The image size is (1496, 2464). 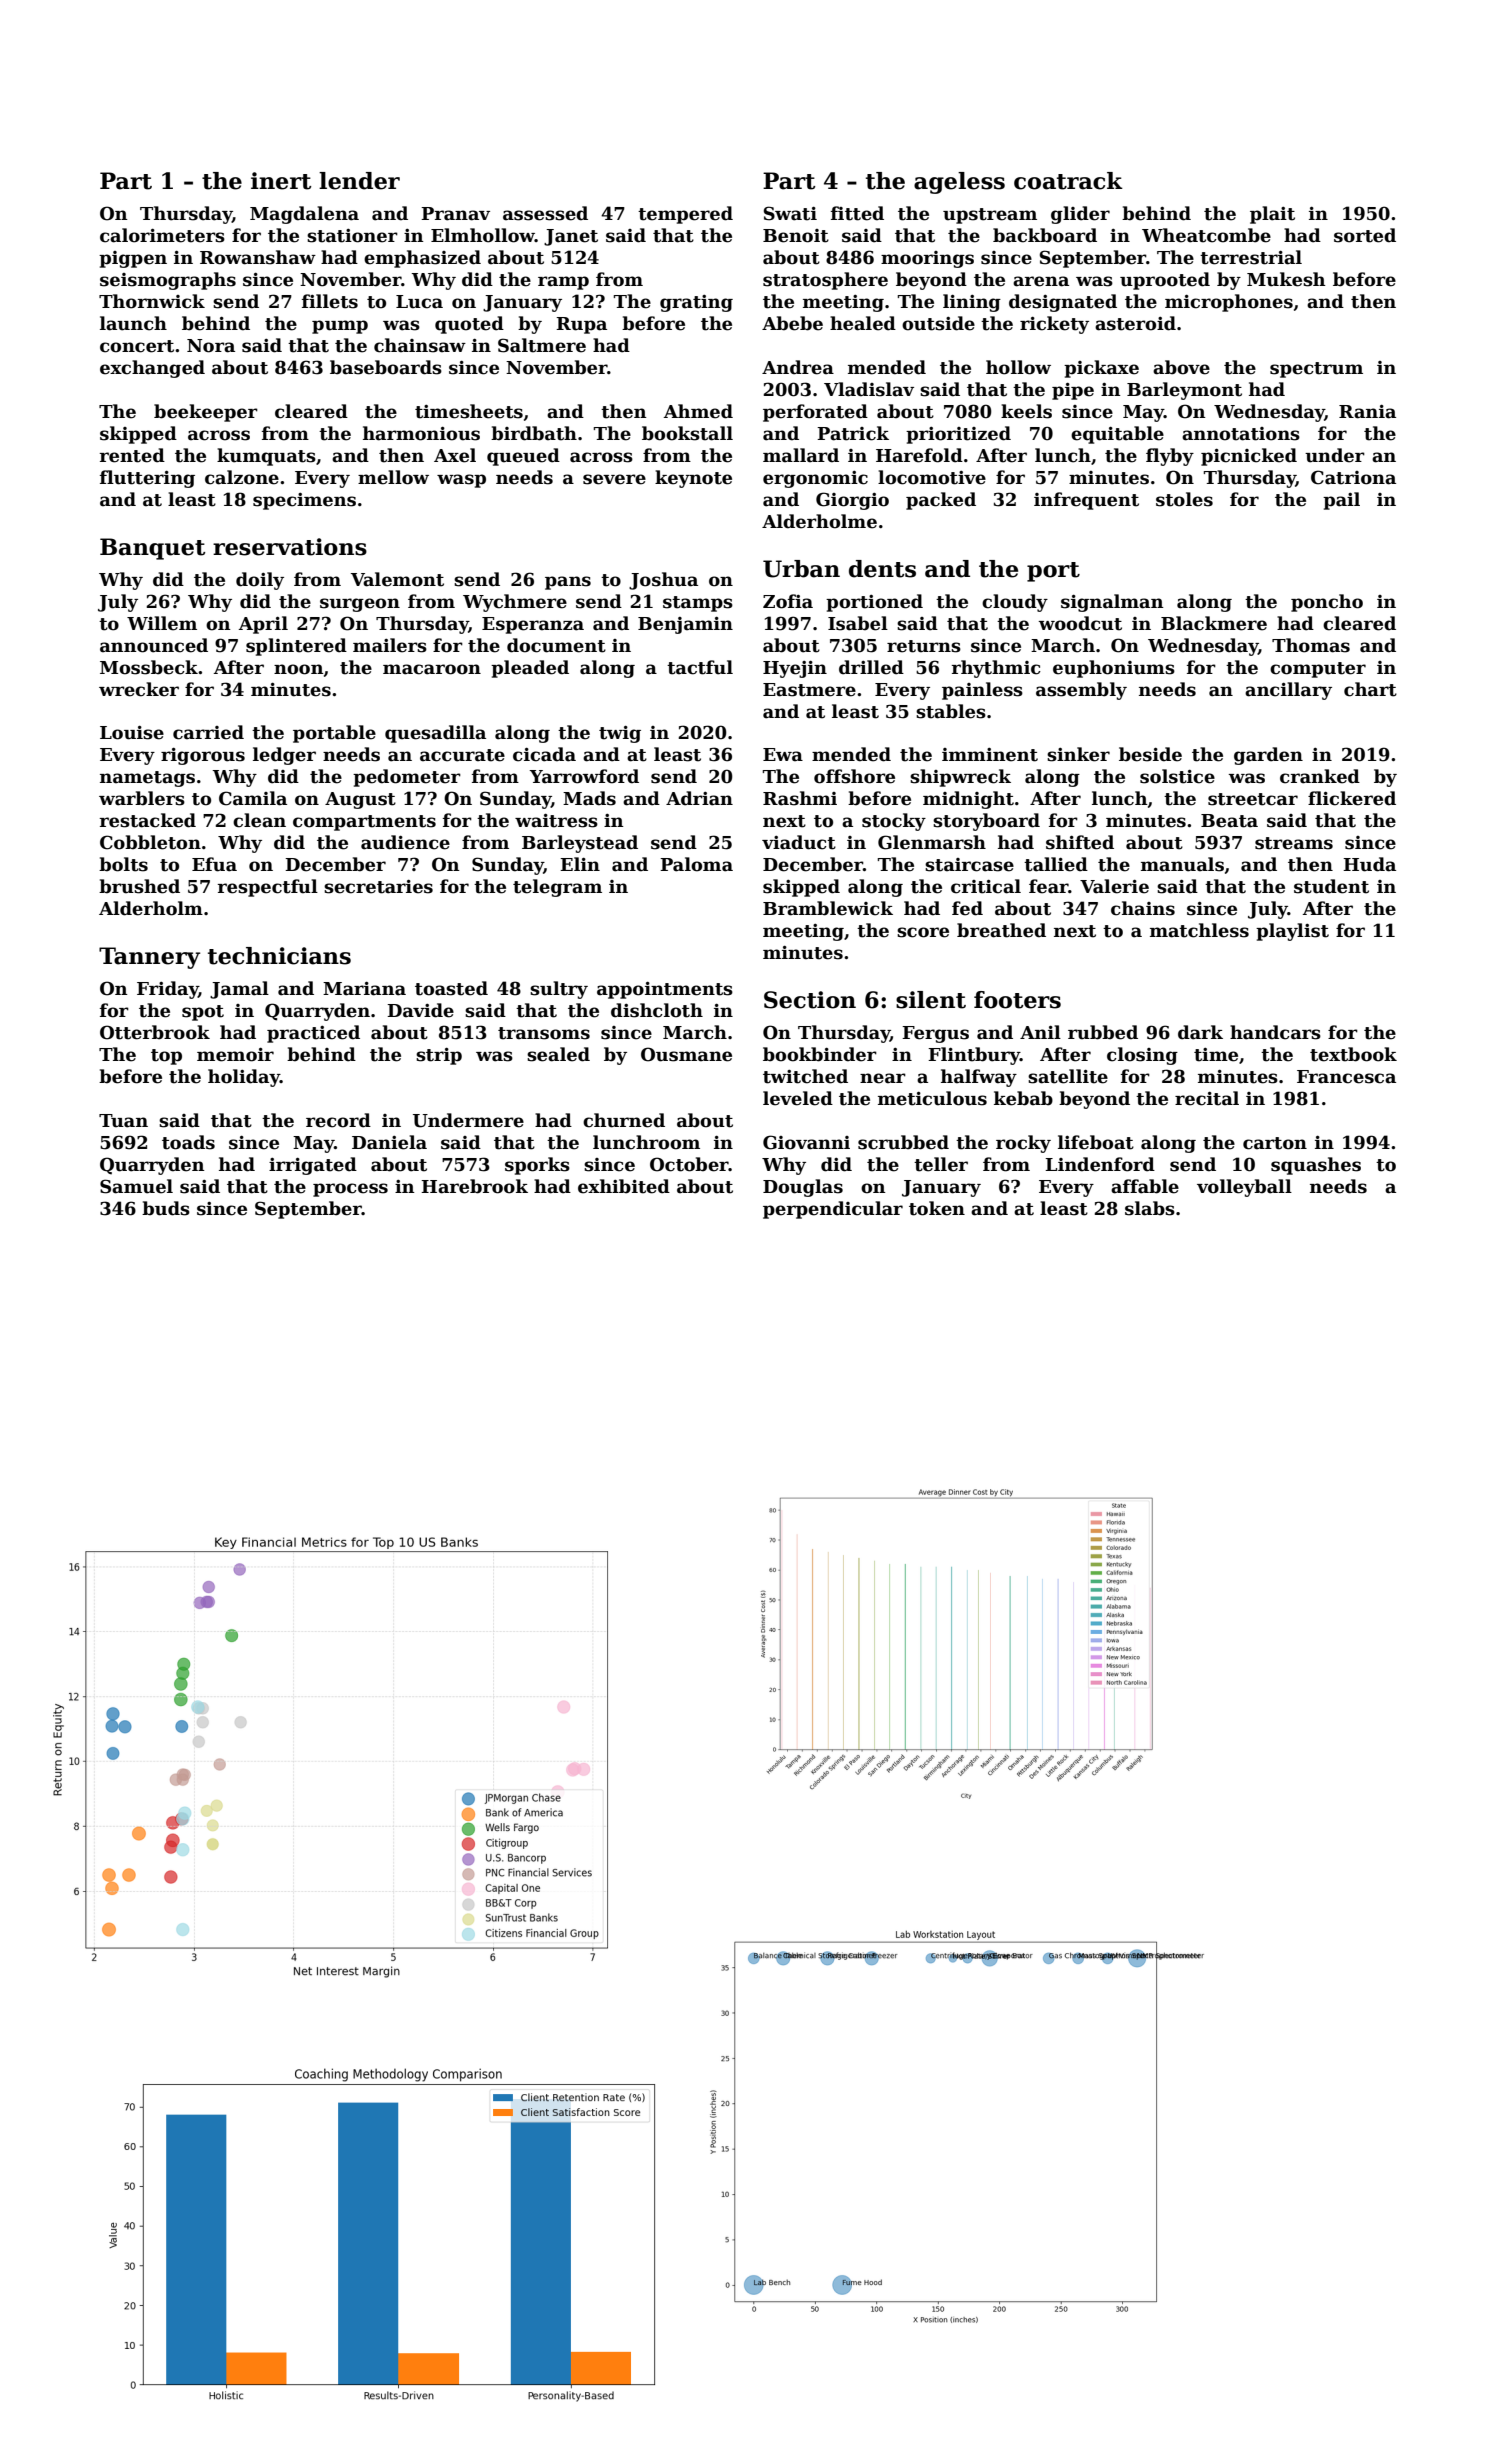 What do you see at coordinates (581, 325) in the document?
I see `Rupa` at bounding box center [581, 325].
